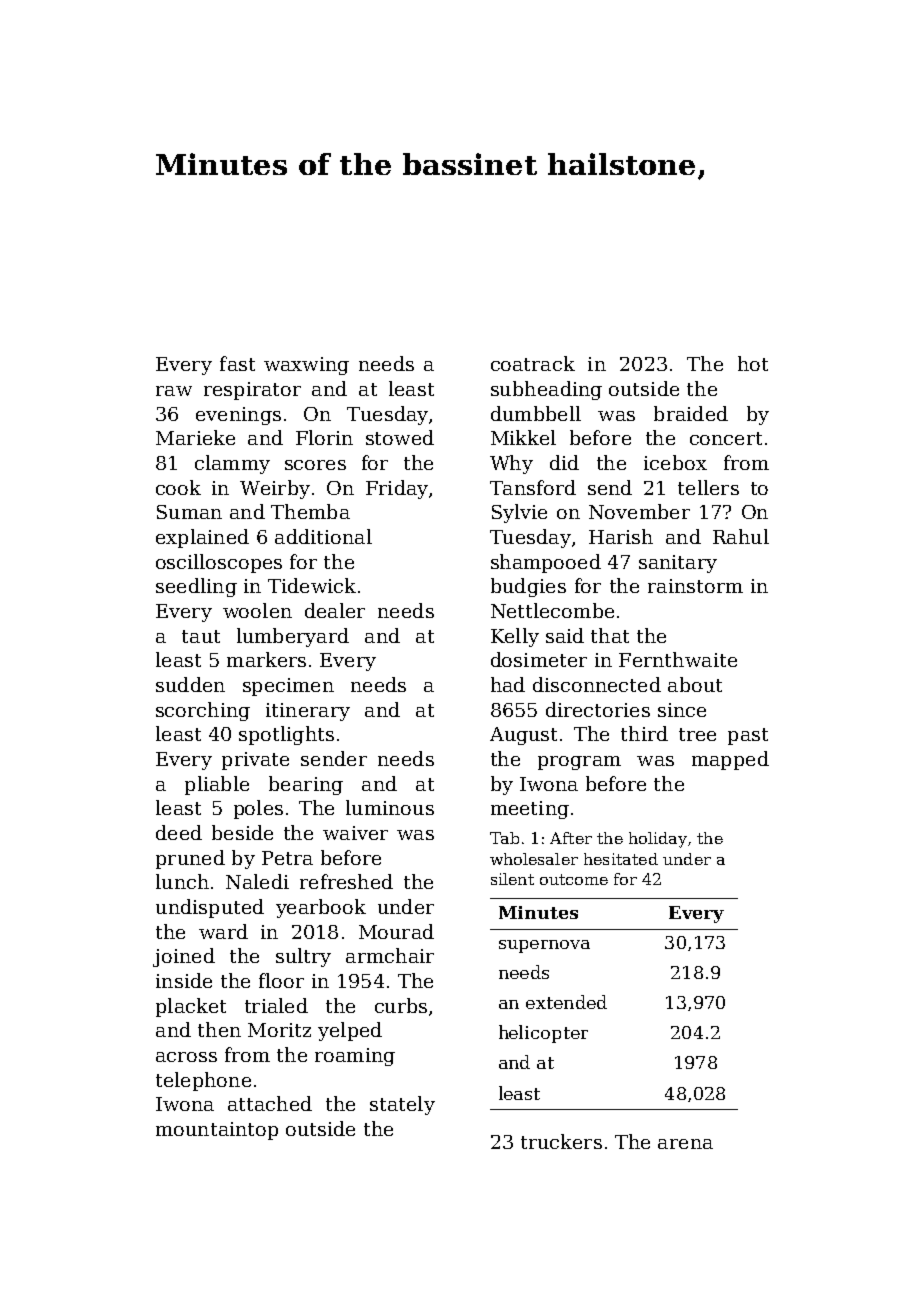  Describe the element at coordinates (685, 1144) in the screenshot. I see `arena` at that location.
